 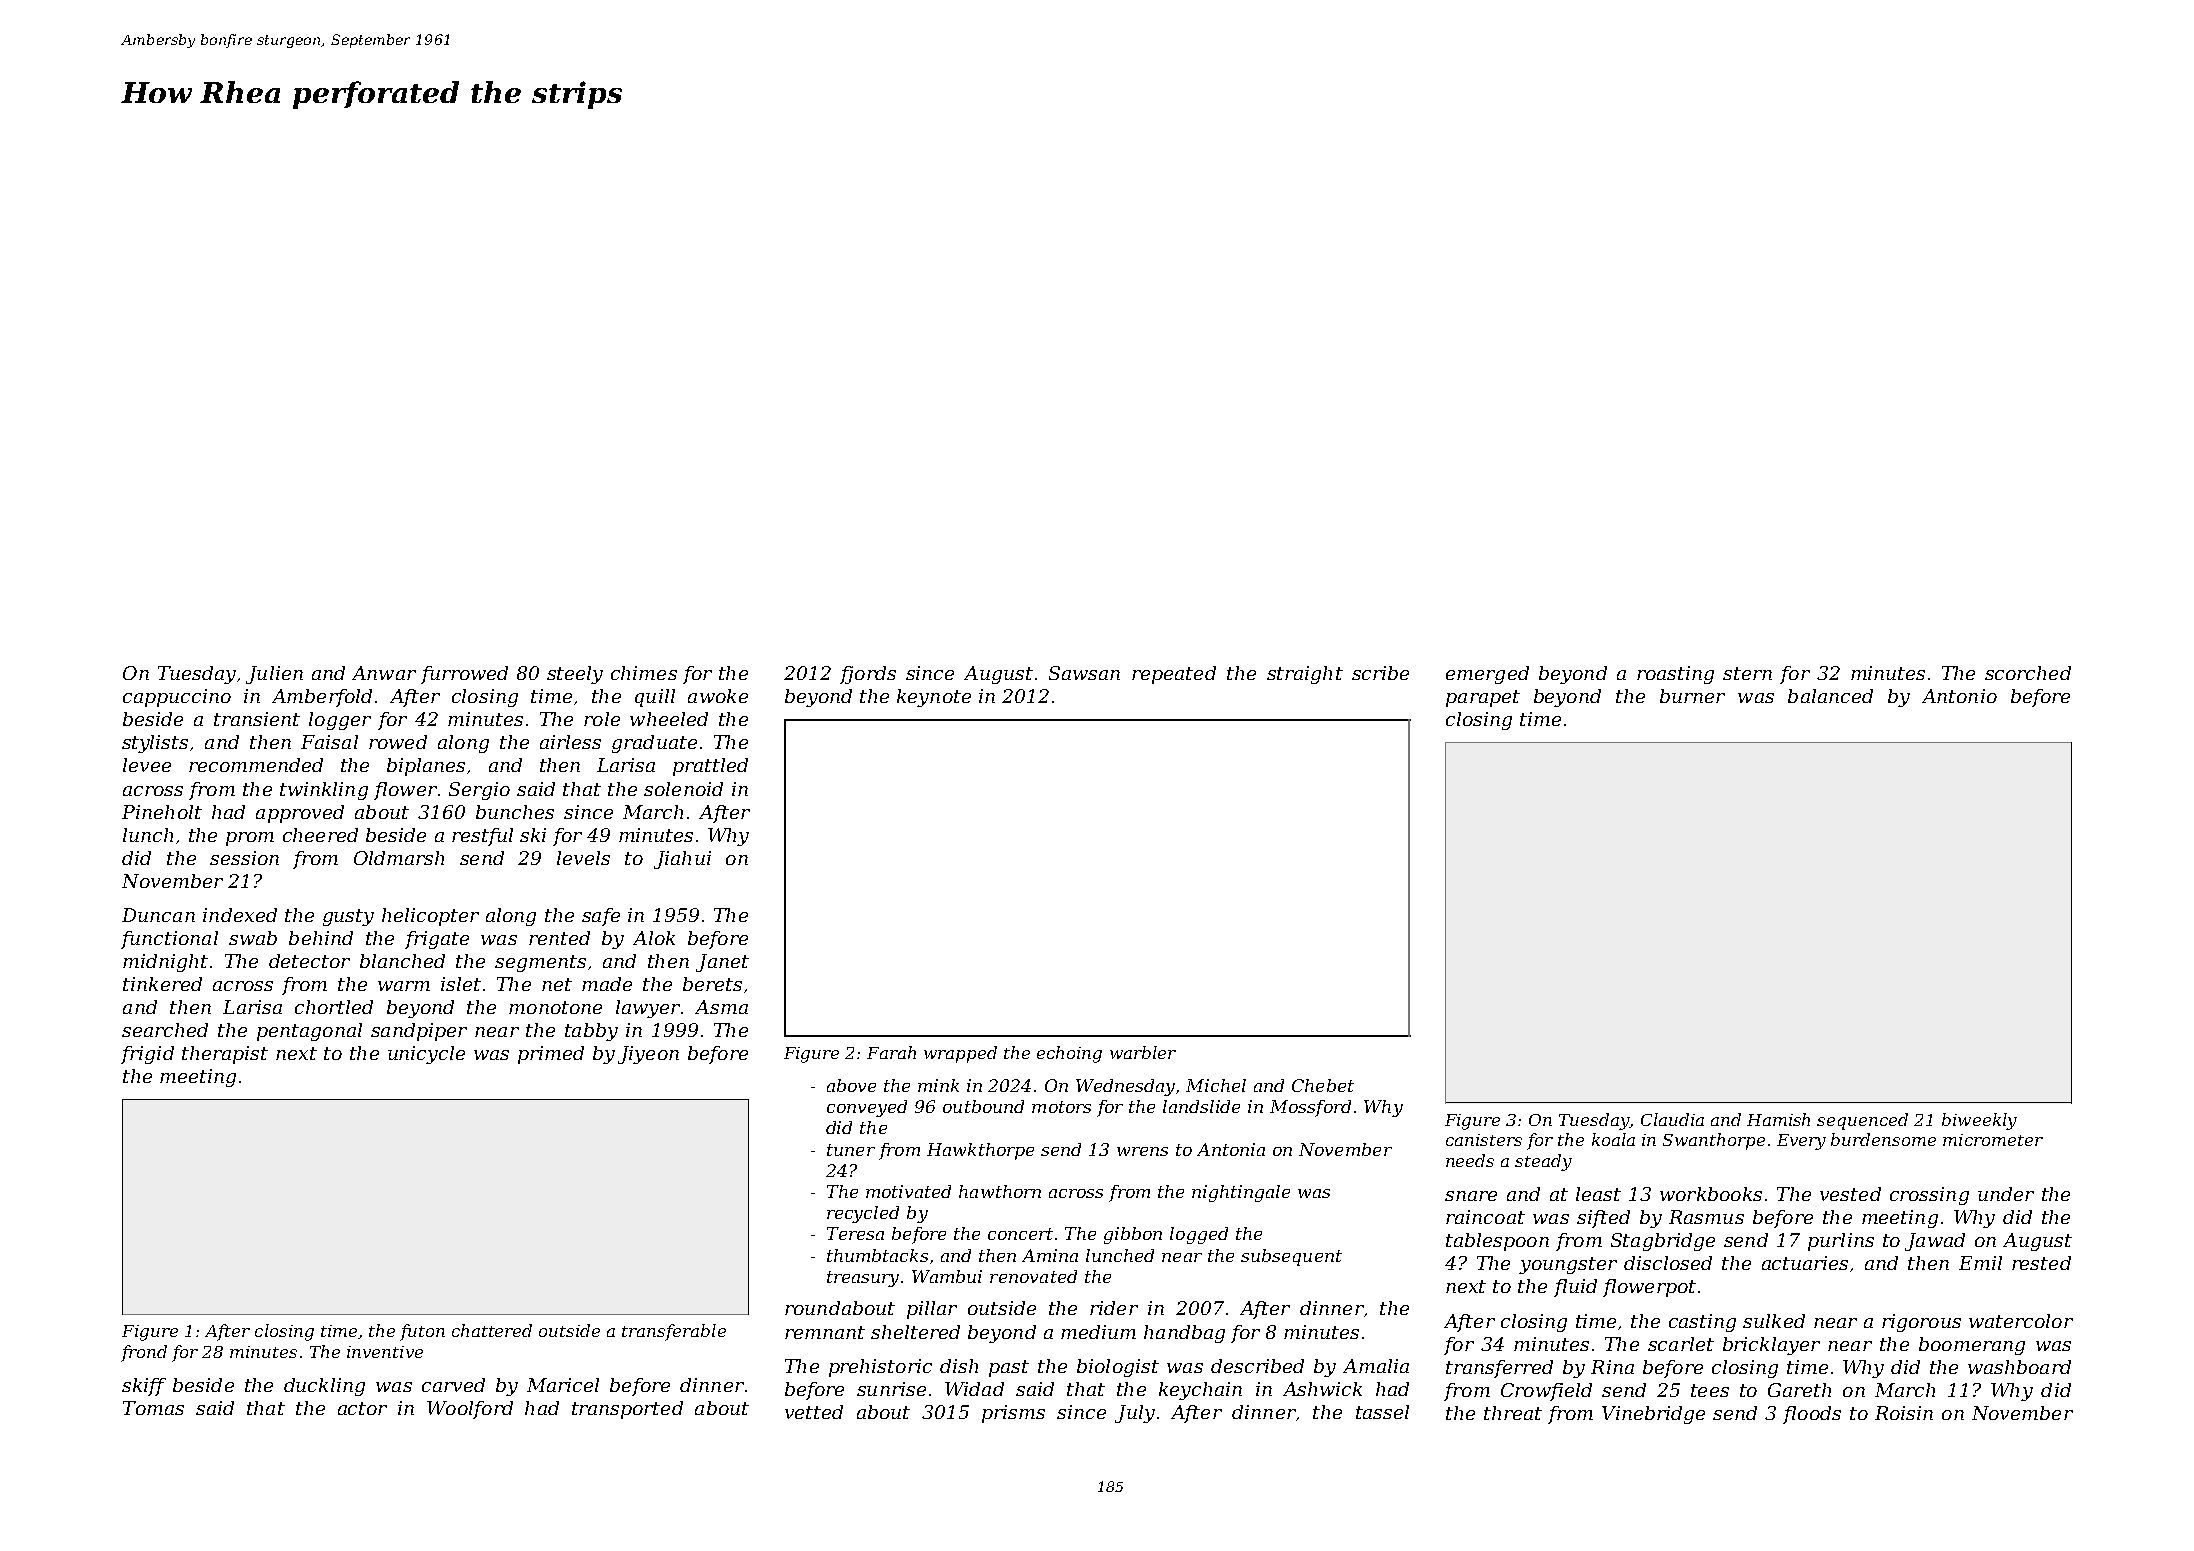 What do you see at coordinates (682, 860) in the screenshot?
I see `Jiahui` at bounding box center [682, 860].
